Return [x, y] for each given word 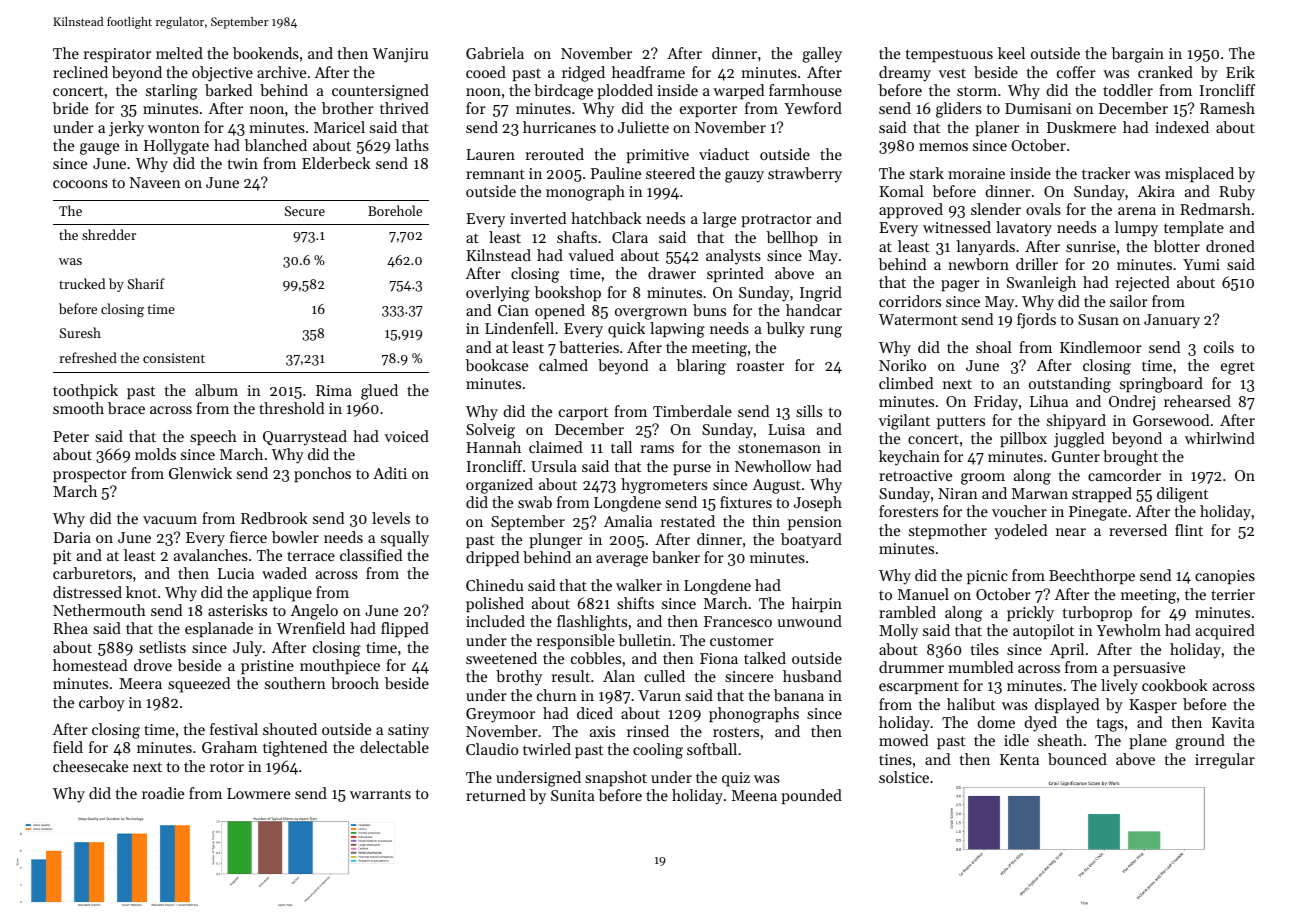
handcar [814, 310]
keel [1011, 53]
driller [1037, 264]
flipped [405, 629]
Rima [334, 390]
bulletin [645, 640]
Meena [754, 795]
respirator [117, 55]
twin [243, 163]
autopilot [1043, 631]
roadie [163, 793]
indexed [1182, 127]
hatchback [606, 218]
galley [822, 55]
